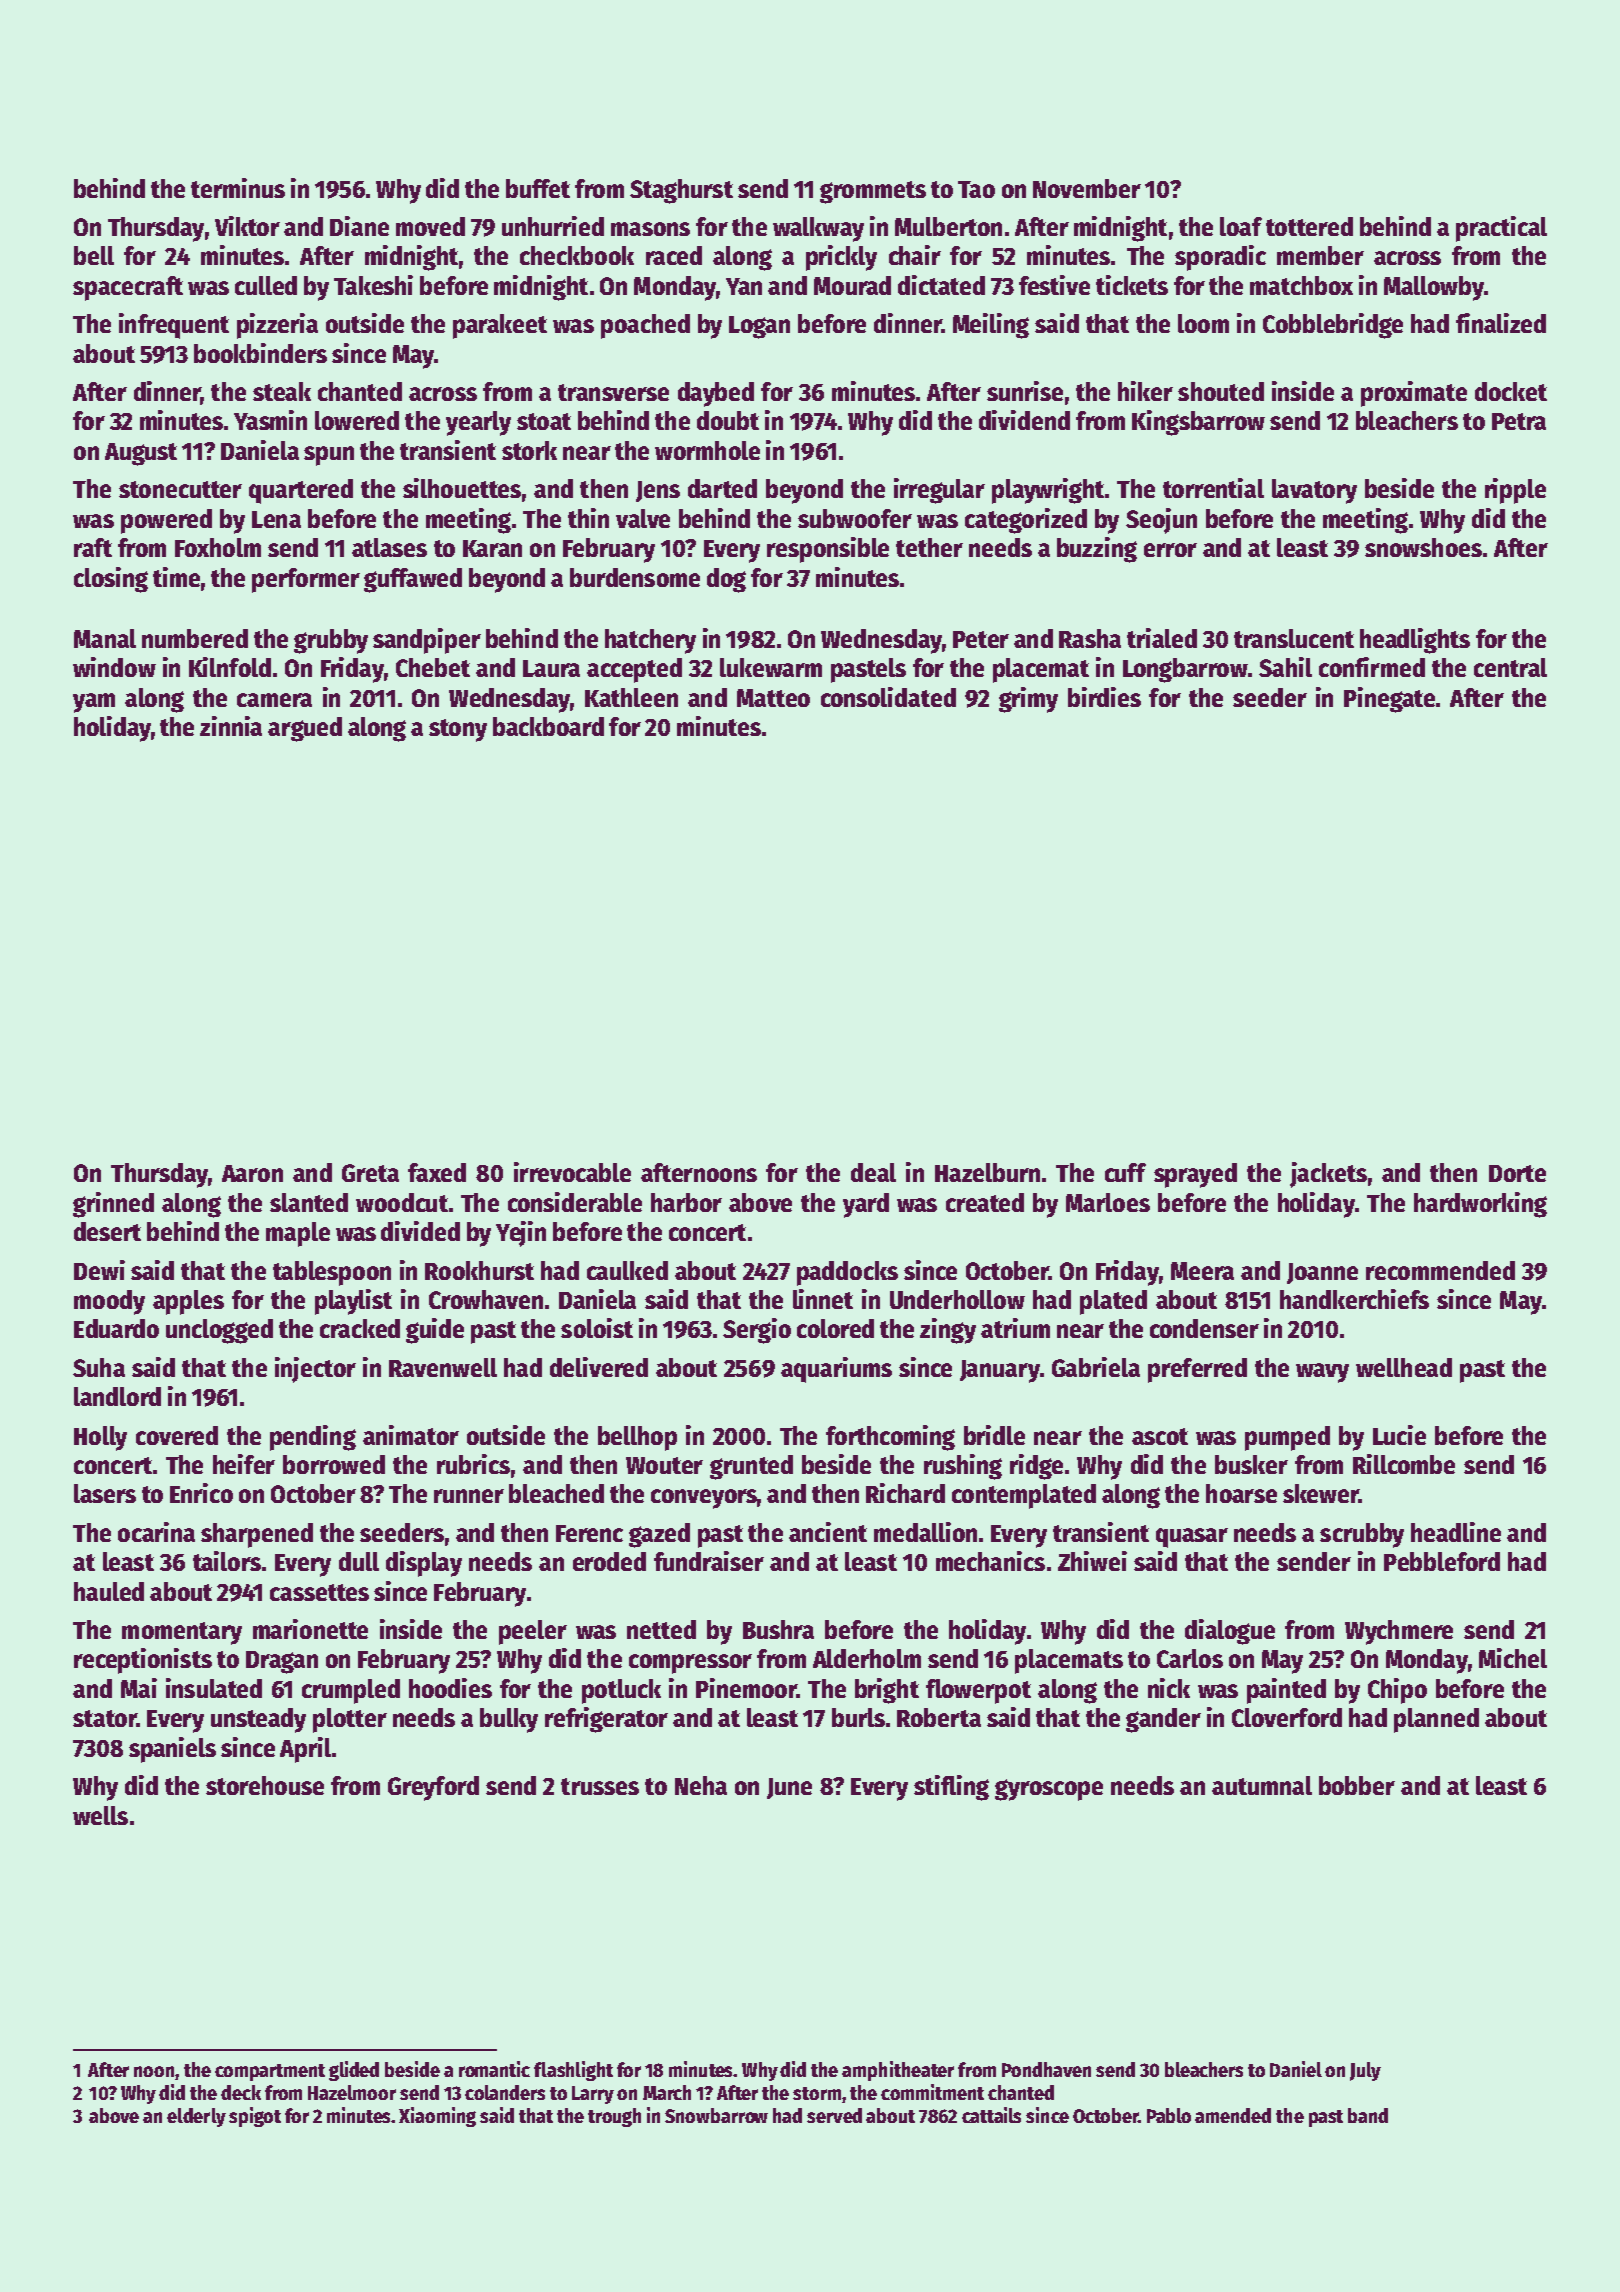 Image resolution: width=1620 pixels, height=2292 pixels. I want to click on ripple, so click(1515, 491).
